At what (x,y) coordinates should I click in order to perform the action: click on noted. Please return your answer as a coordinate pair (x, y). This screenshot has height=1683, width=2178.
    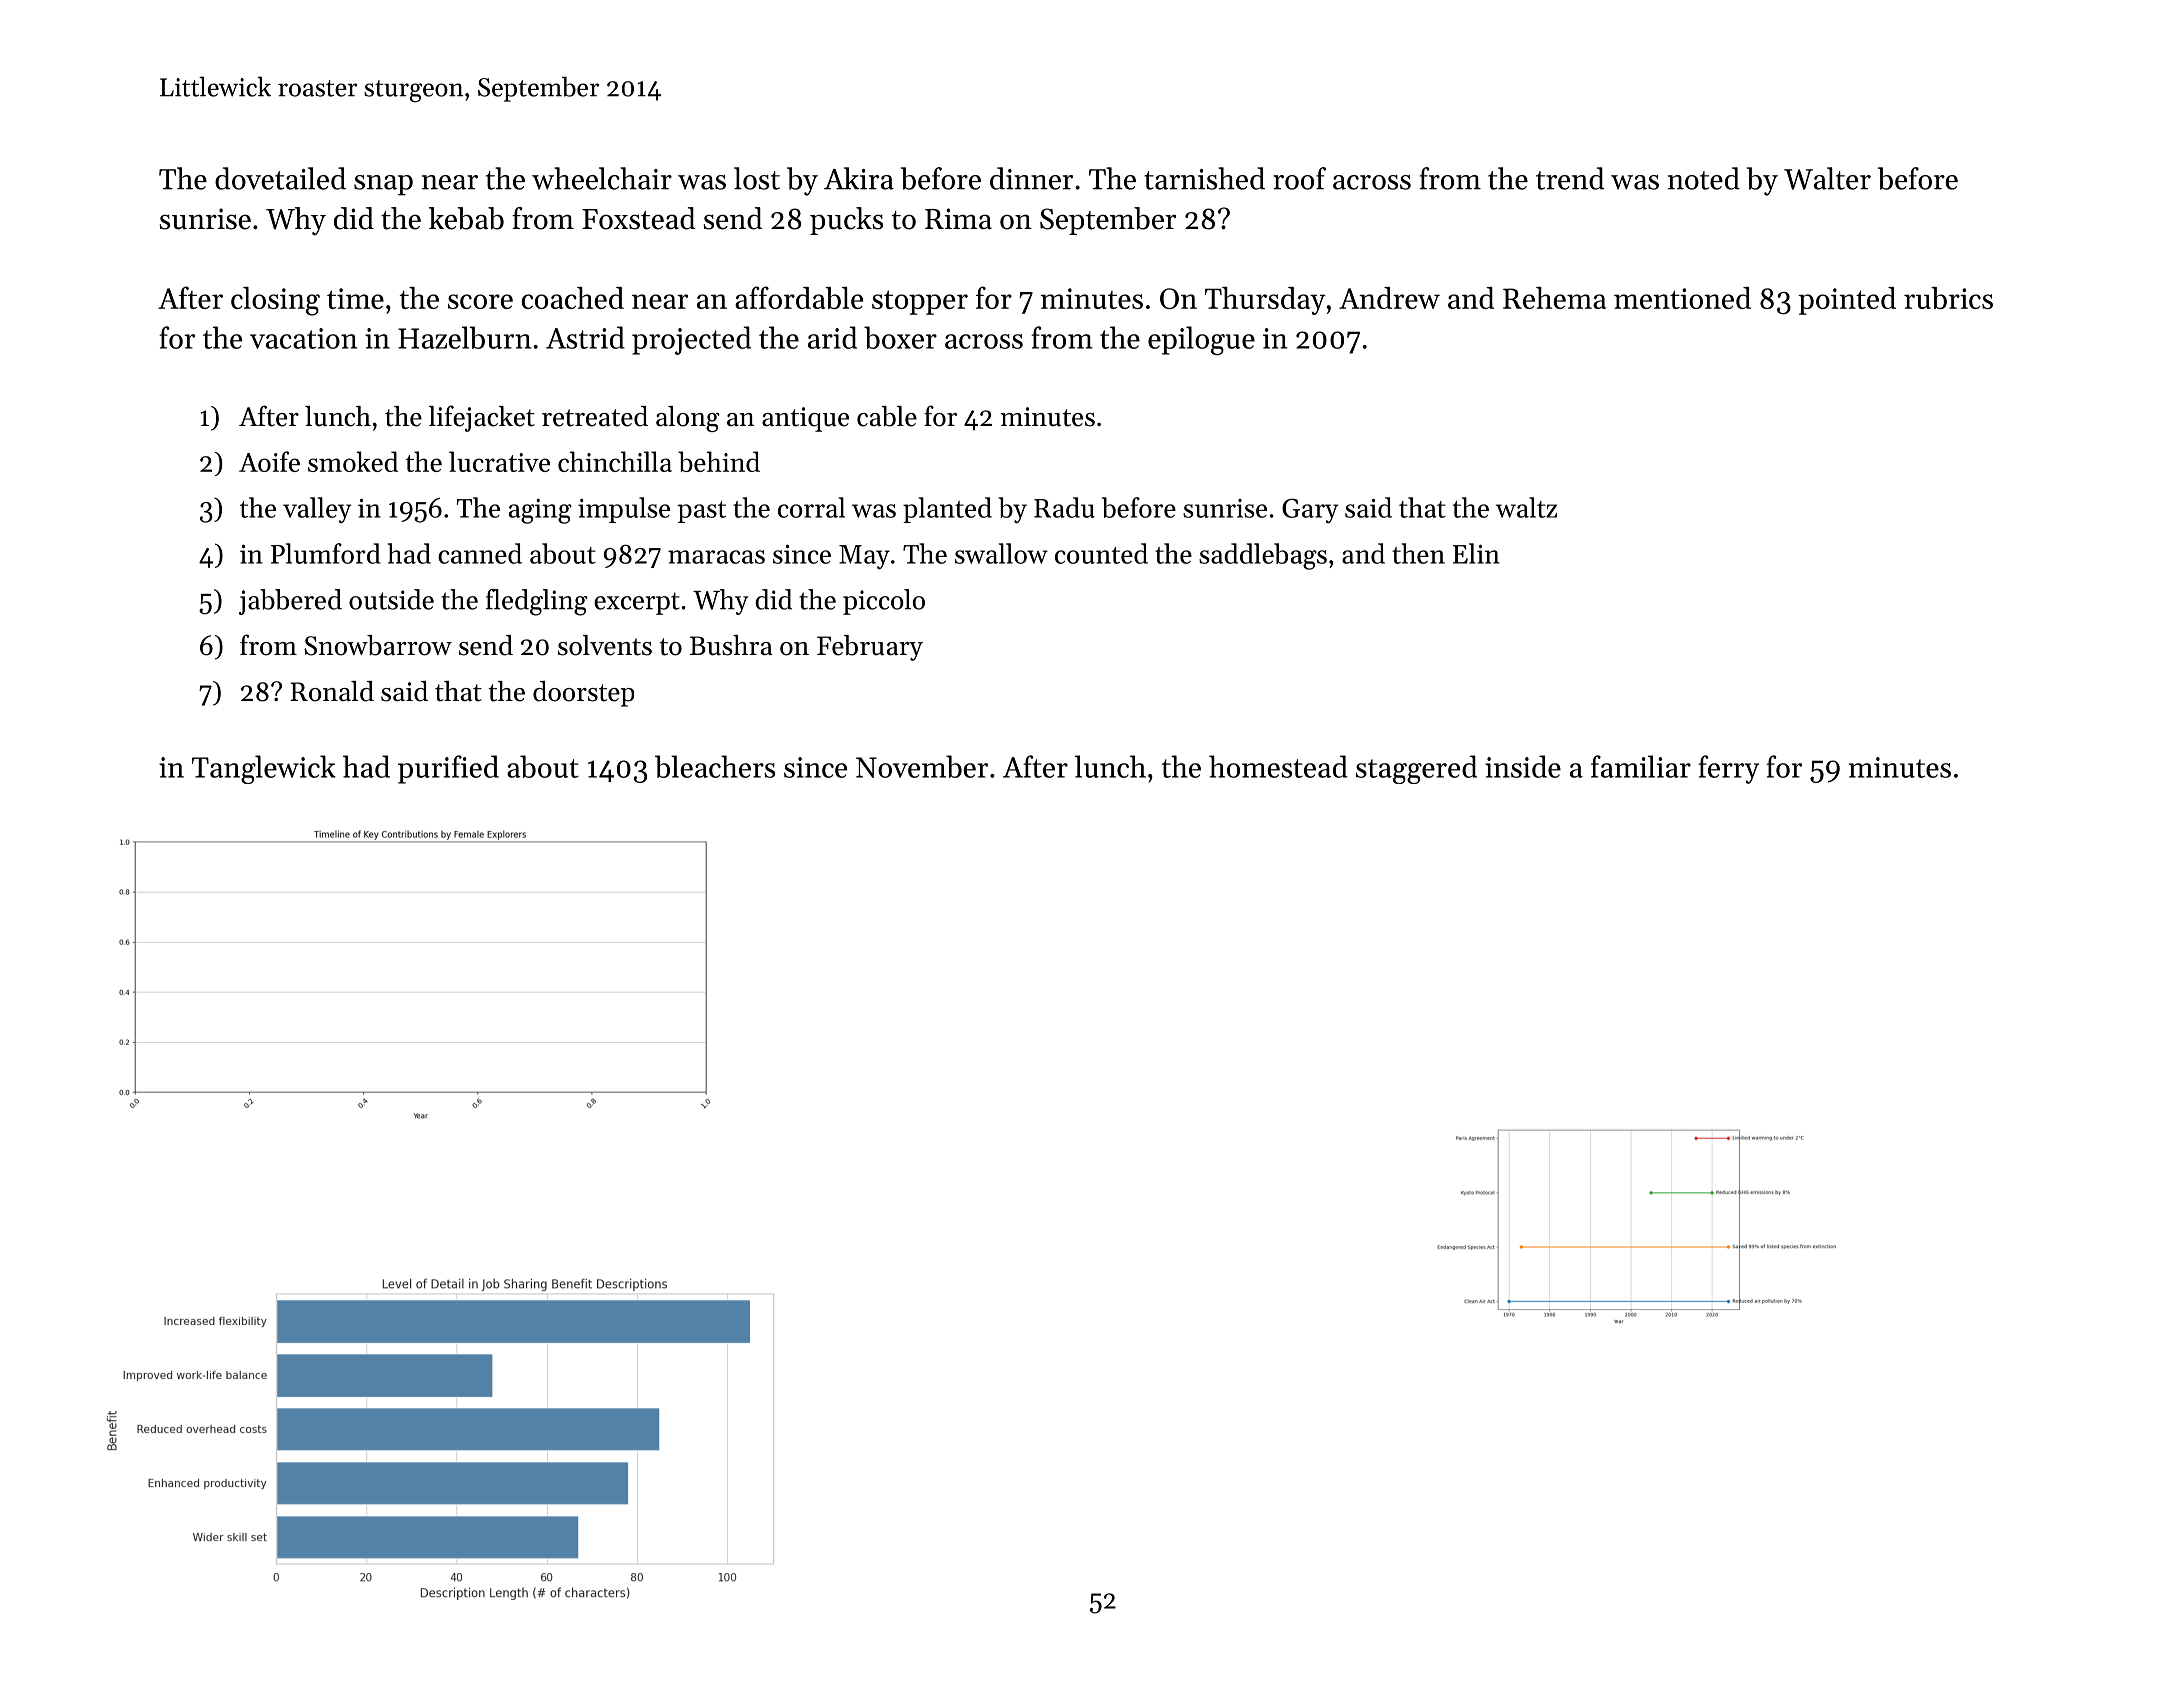
    Looking at the image, I should click on (1704, 178).
